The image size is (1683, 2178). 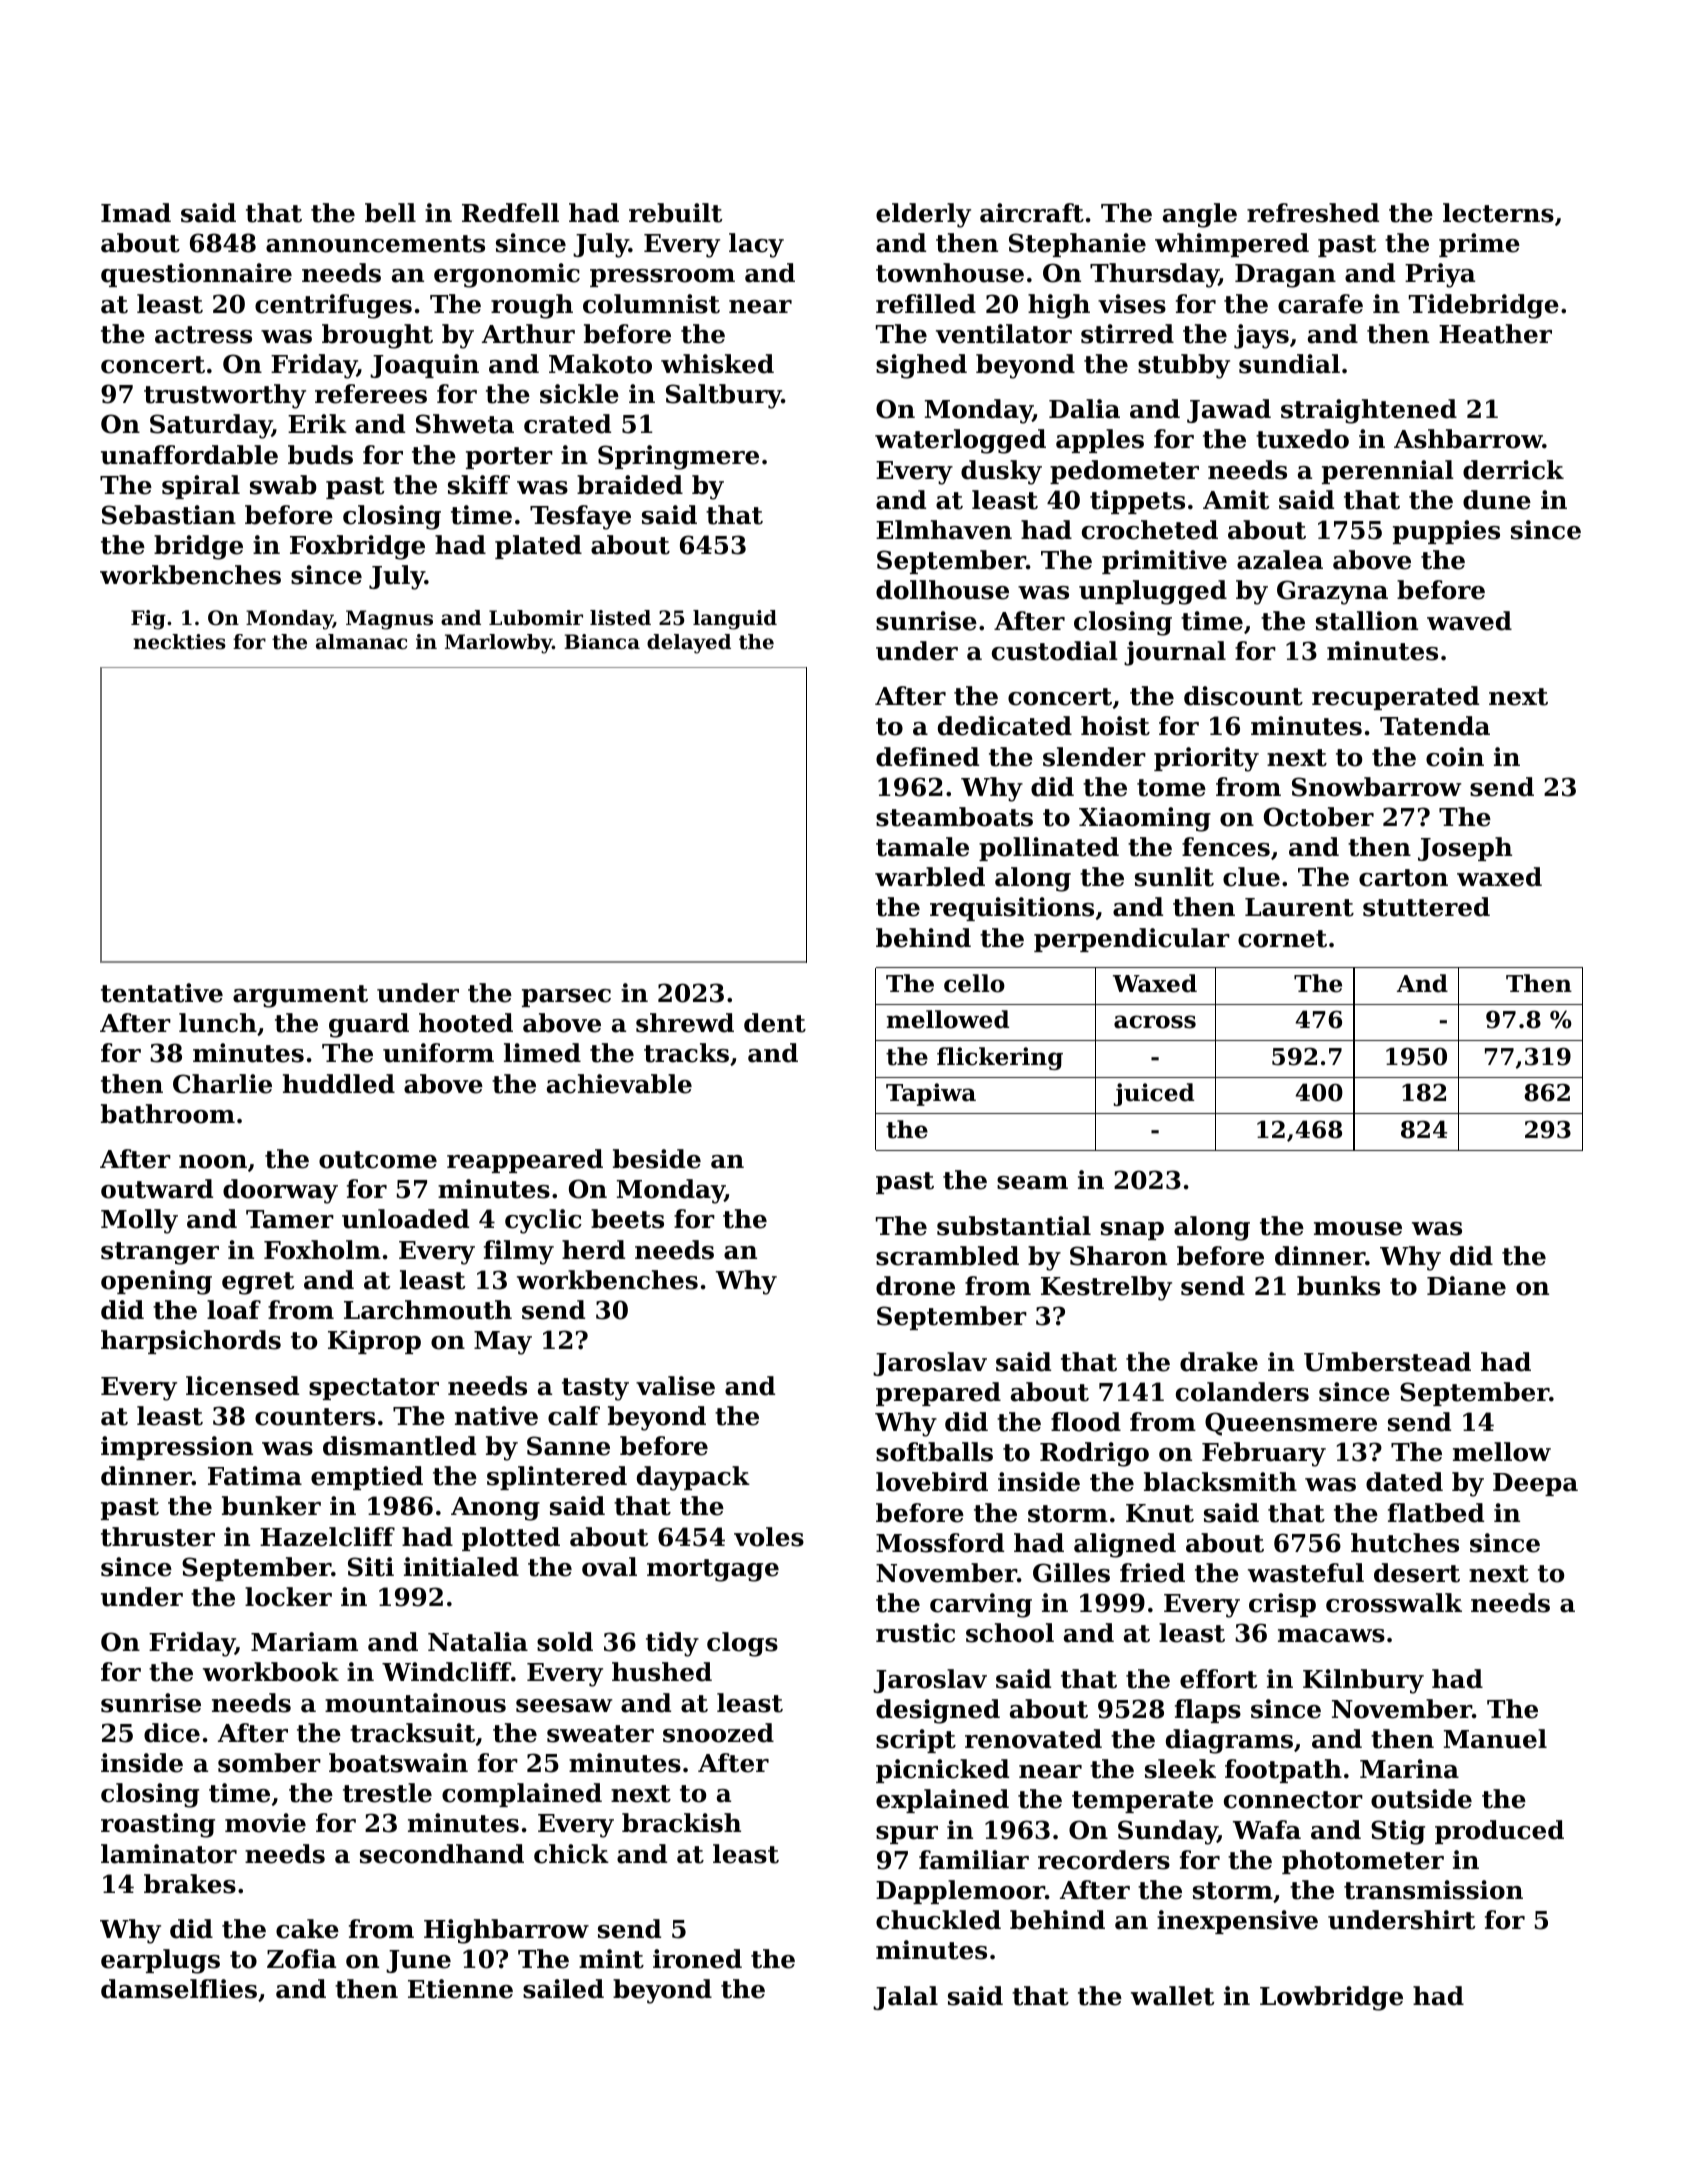 I want to click on tamale, so click(x=922, y=847).
